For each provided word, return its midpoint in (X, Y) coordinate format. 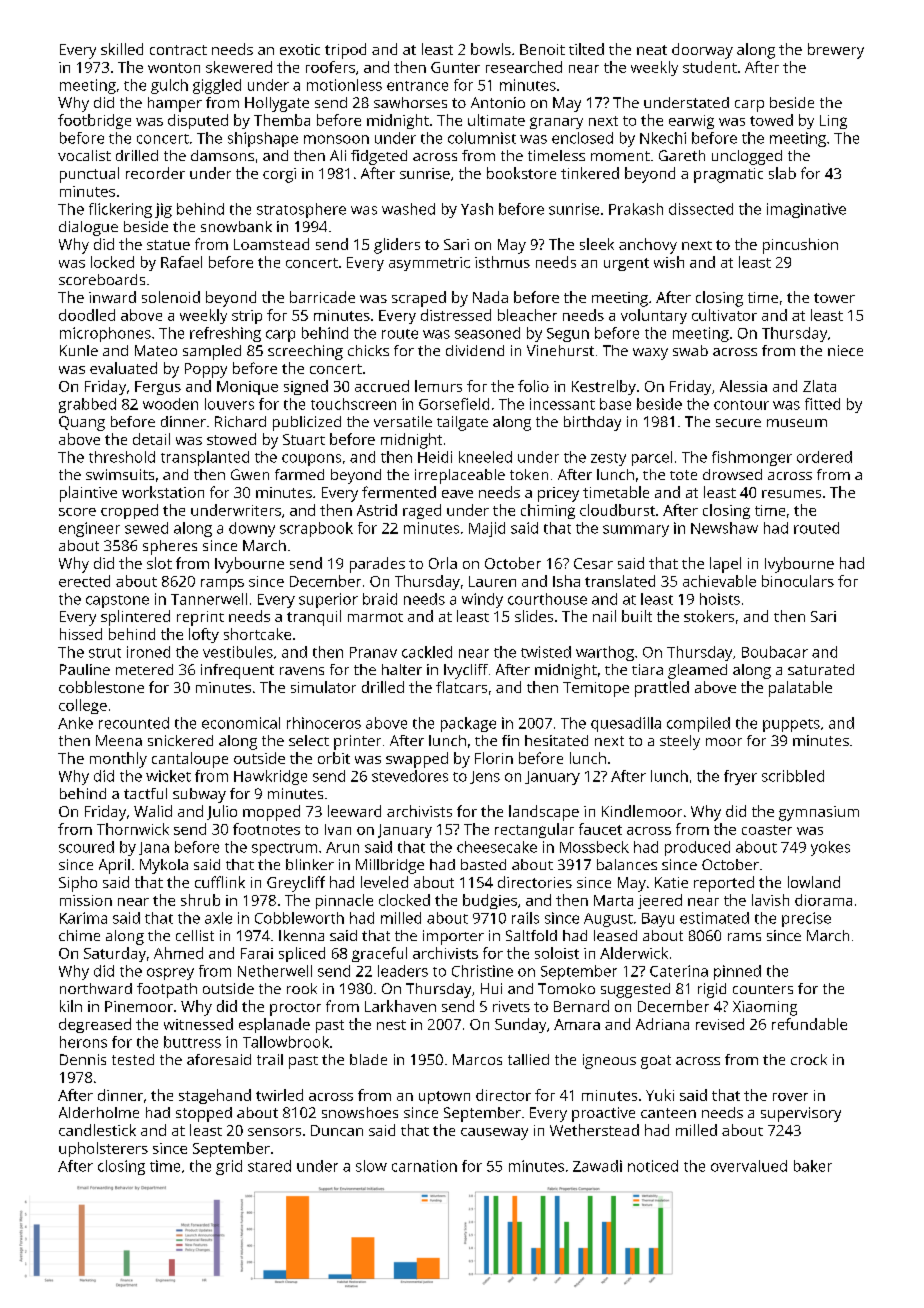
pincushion (800, 246)
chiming (548, 511)
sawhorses (410, 102)
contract (178, 50)
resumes (791, 494)
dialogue (88, 228)
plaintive (88, 494)
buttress (192, 1042)
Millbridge (390, 866)
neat (652, 50)
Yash (477, 209)
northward (96, 988)
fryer (740, 777)
